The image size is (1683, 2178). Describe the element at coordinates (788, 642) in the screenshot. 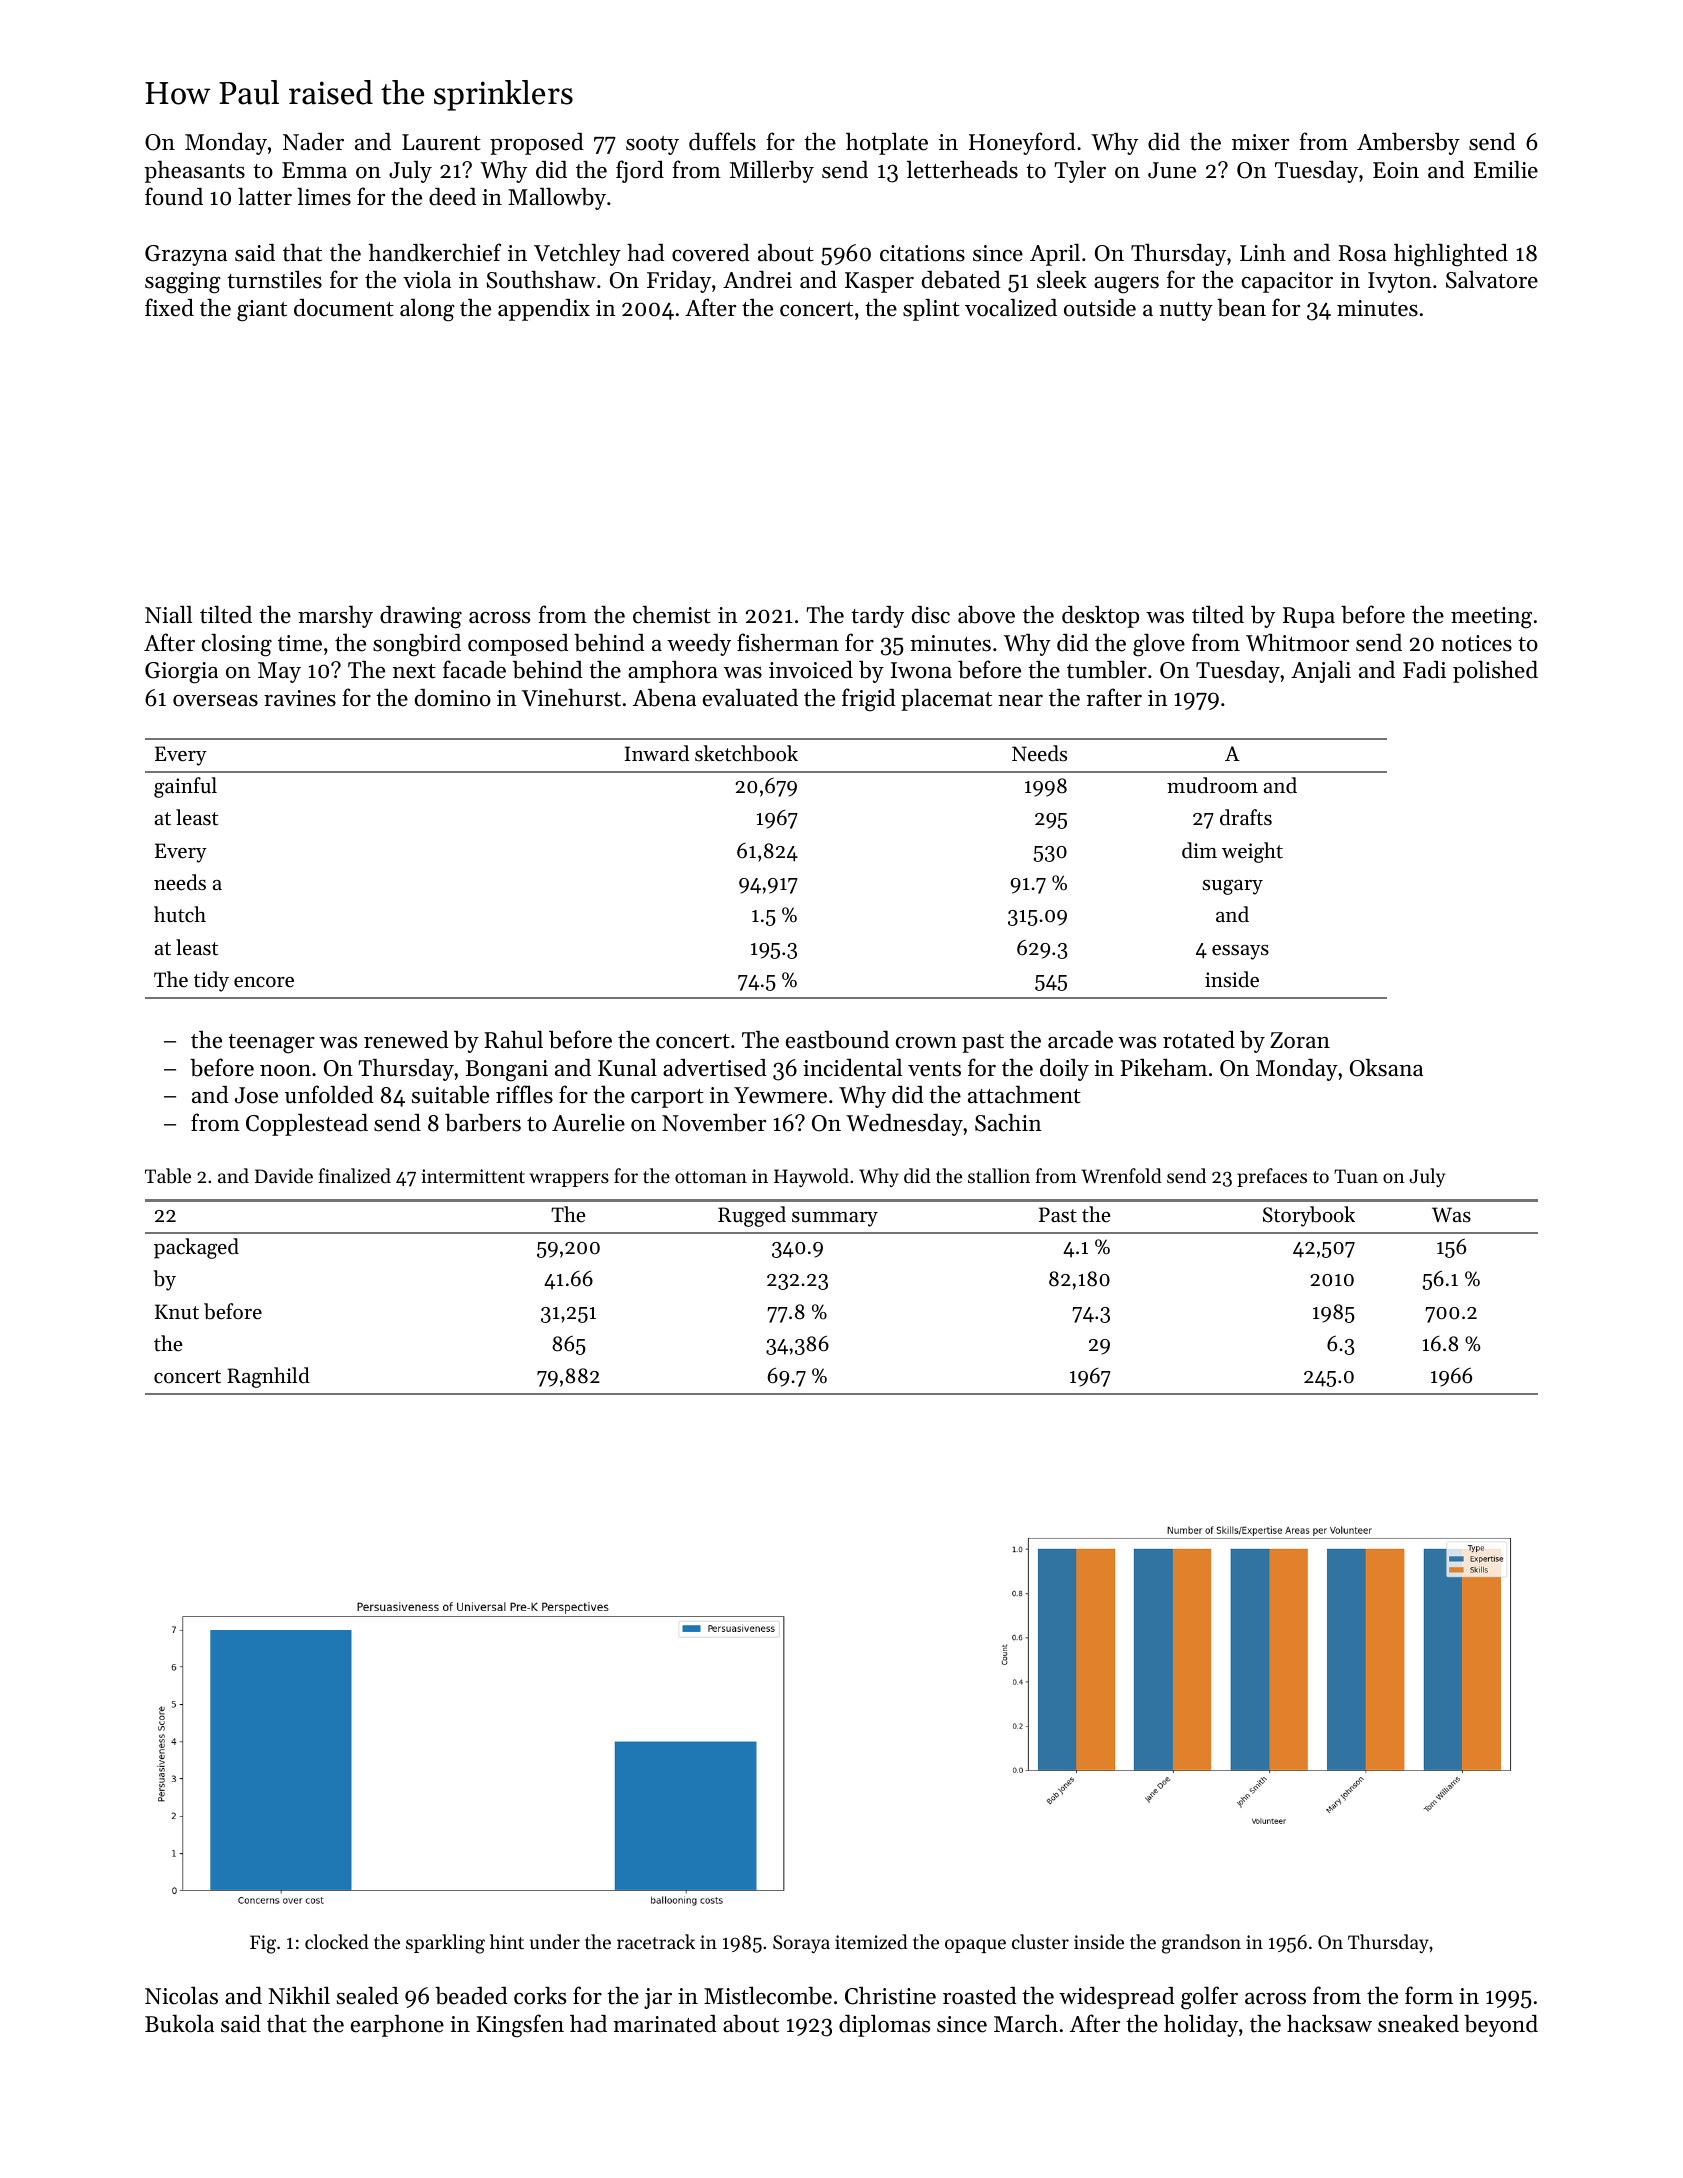

I see `fisherman` at that location.
